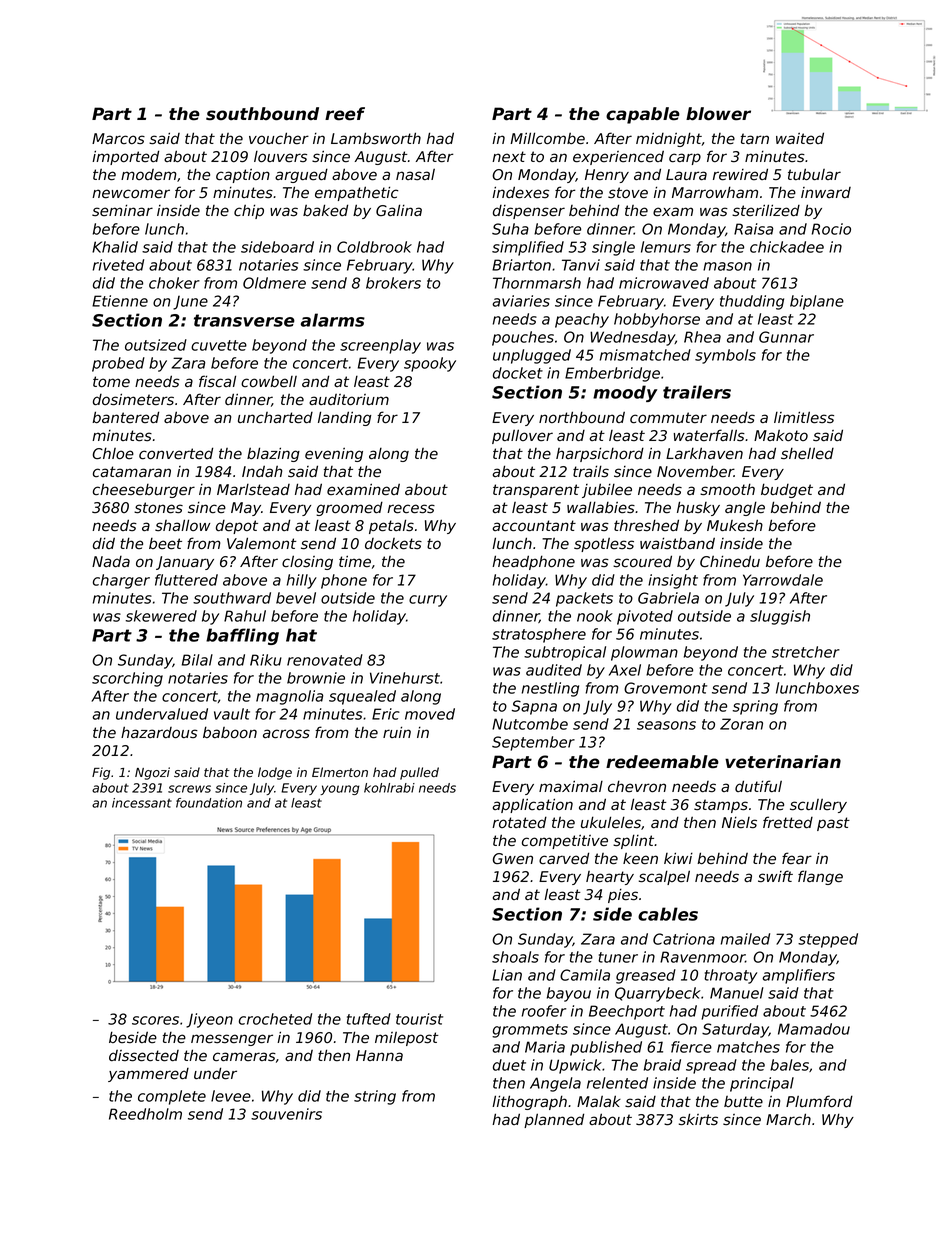 This image has width=952, height=1233. Describe the element at coordinates (666, 247) in the image. I see `lemurs` at that location.
